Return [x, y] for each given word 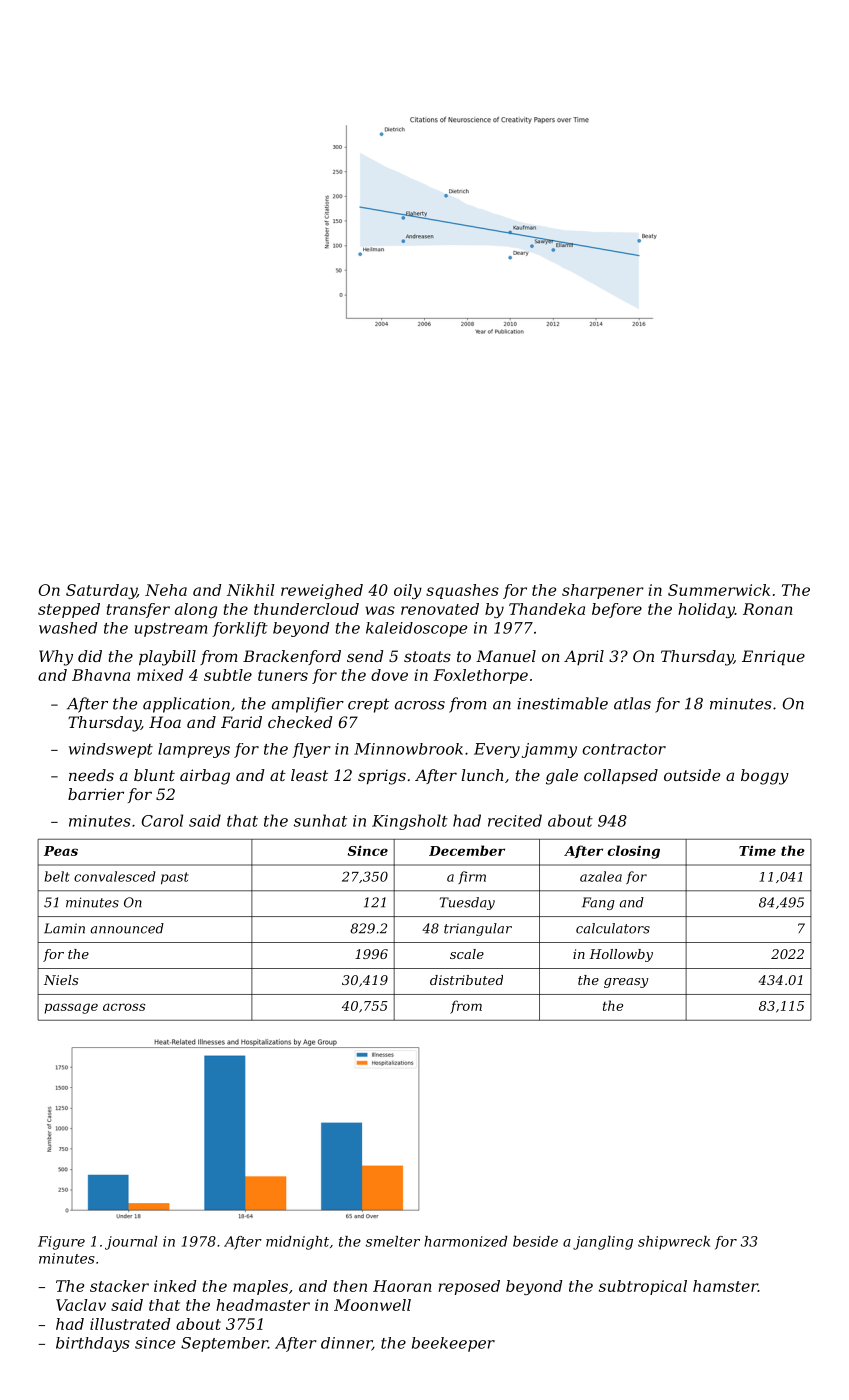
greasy [626, 983]
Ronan [768, 609]
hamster [725, 1286]
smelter [393, 1241]
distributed [466, 980]
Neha [166, 590]
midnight [297, 1243]
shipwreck [674, 1243]
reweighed [322, 591]
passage [71, 1008]
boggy [765, 777]
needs [91, 775]
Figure [61, 1243]
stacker [119, 1286]
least [309, 775]
